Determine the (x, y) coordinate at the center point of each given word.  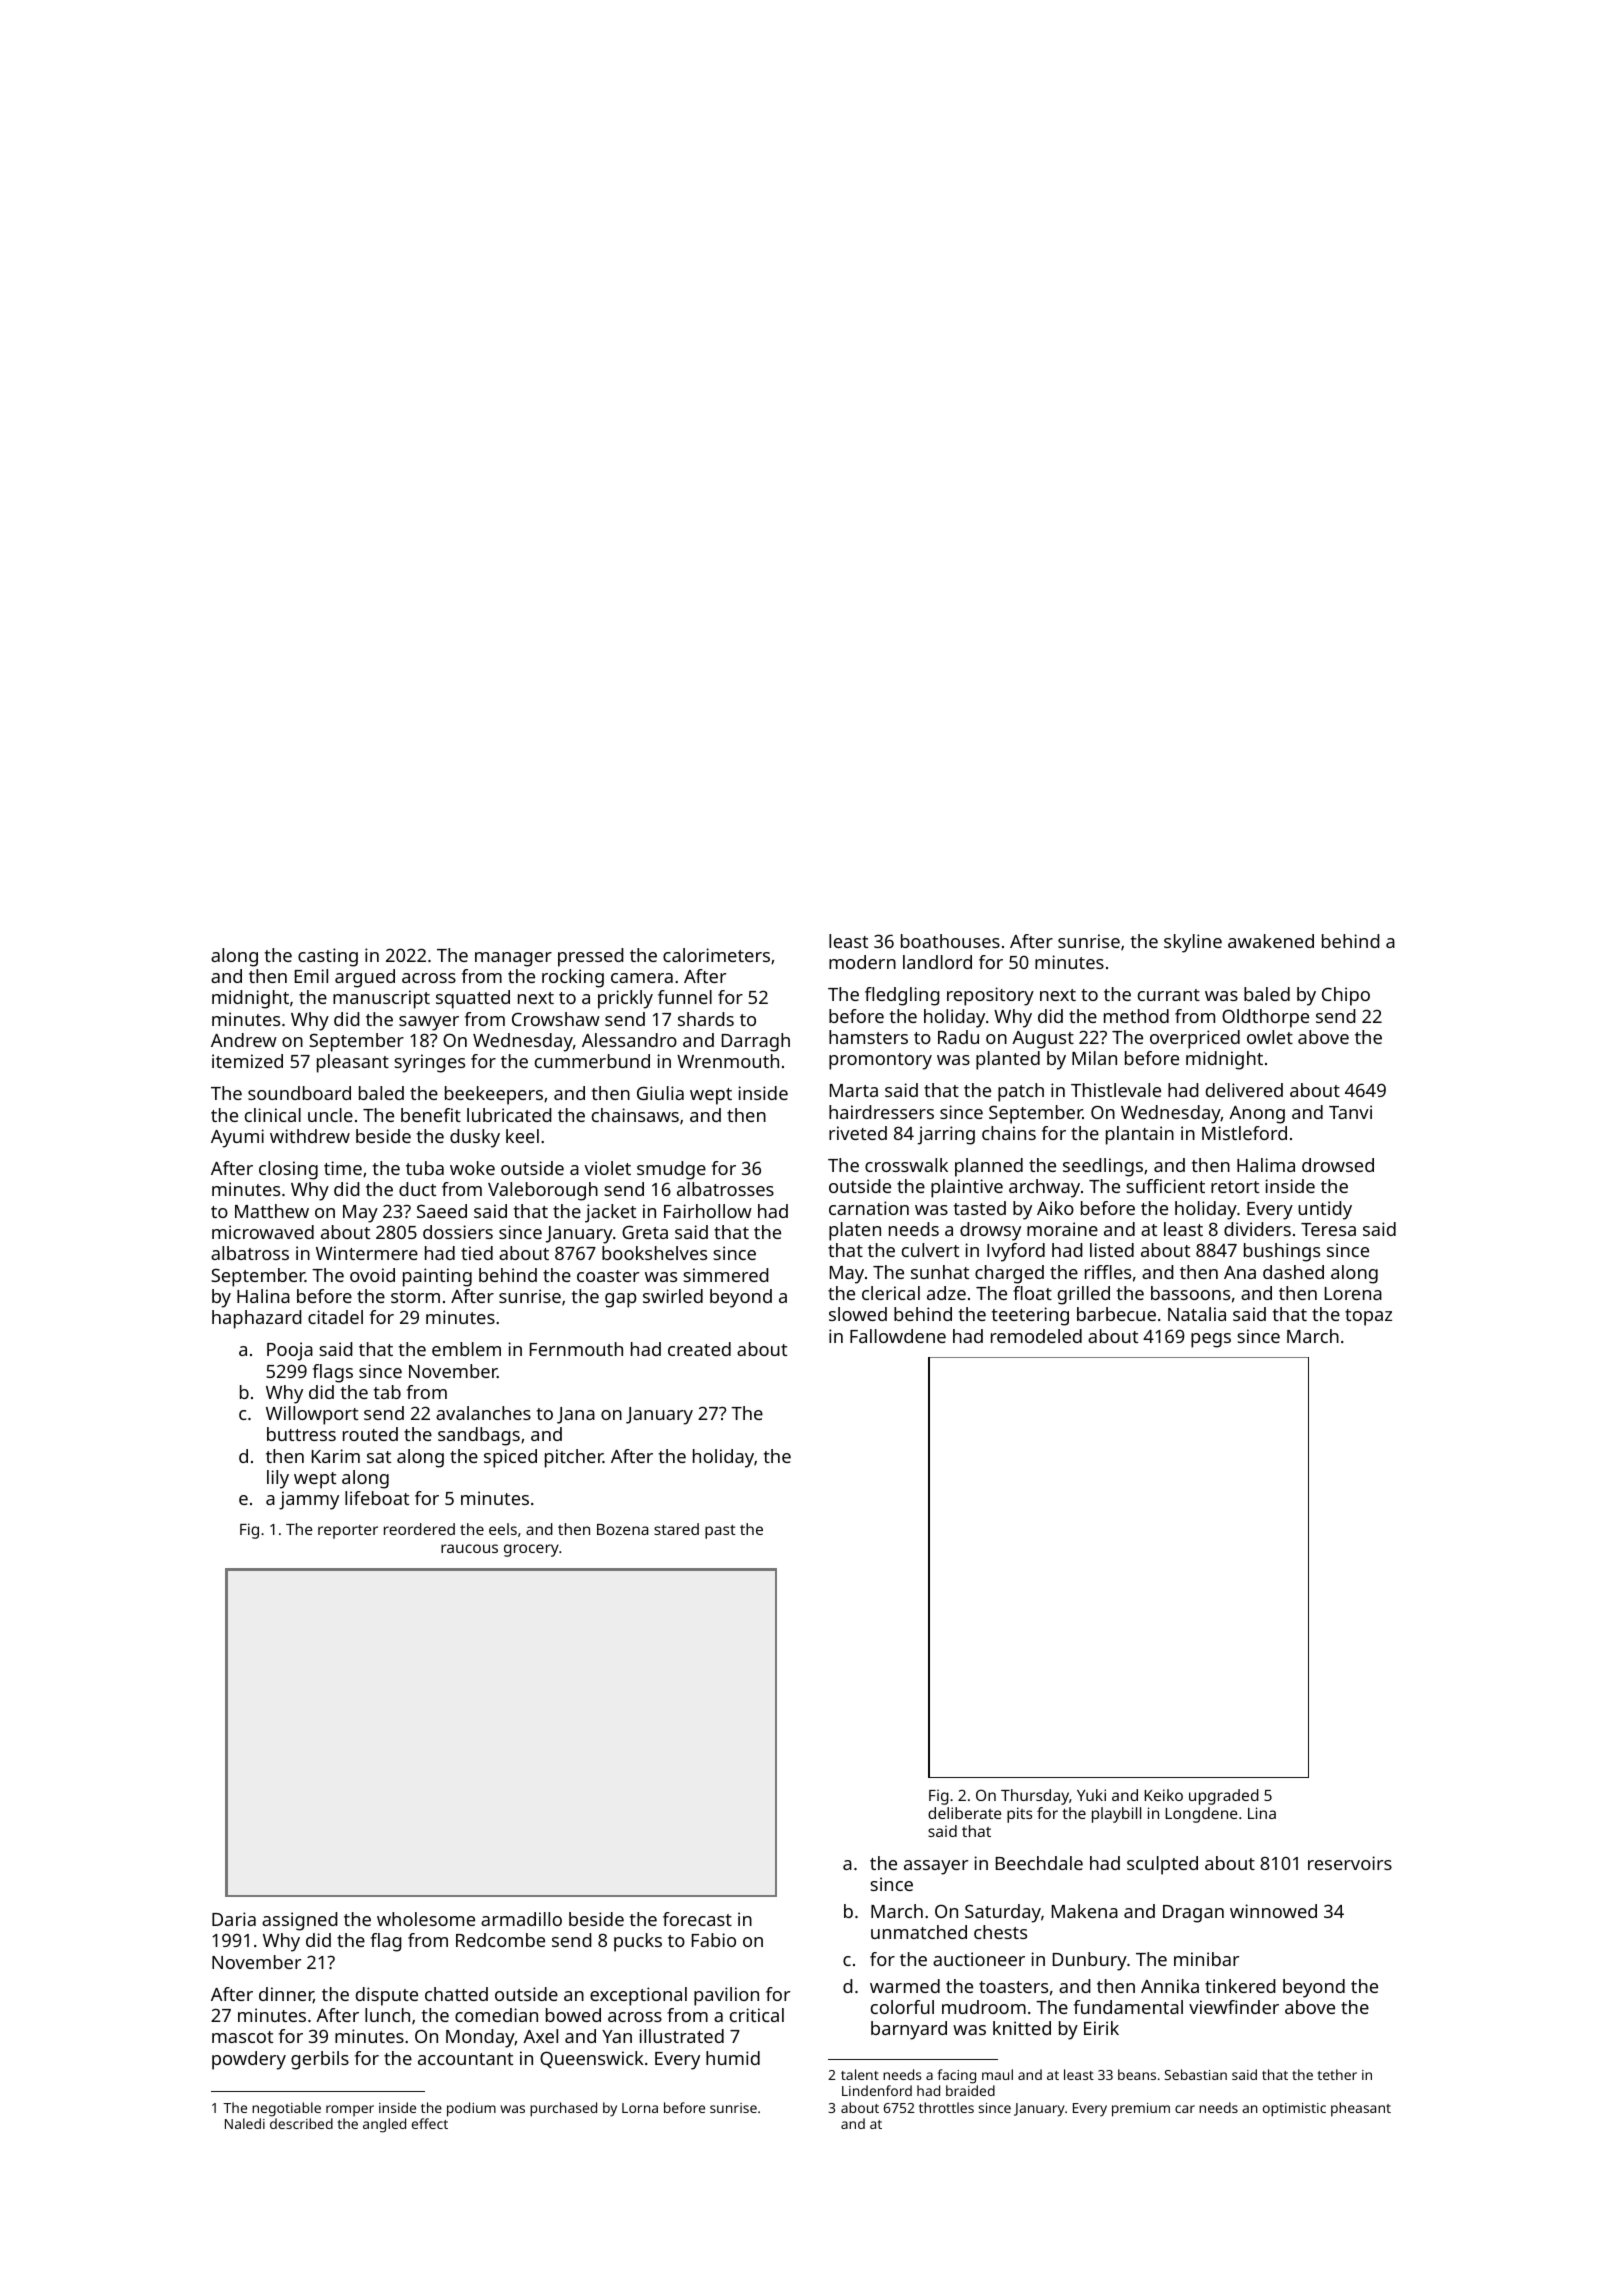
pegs (1211, 1340)
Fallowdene (898, 1336)
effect (430, 2123)
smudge (671, 1170)
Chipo (1346, 996)
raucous (469, 1548)
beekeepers (494, 1095)
